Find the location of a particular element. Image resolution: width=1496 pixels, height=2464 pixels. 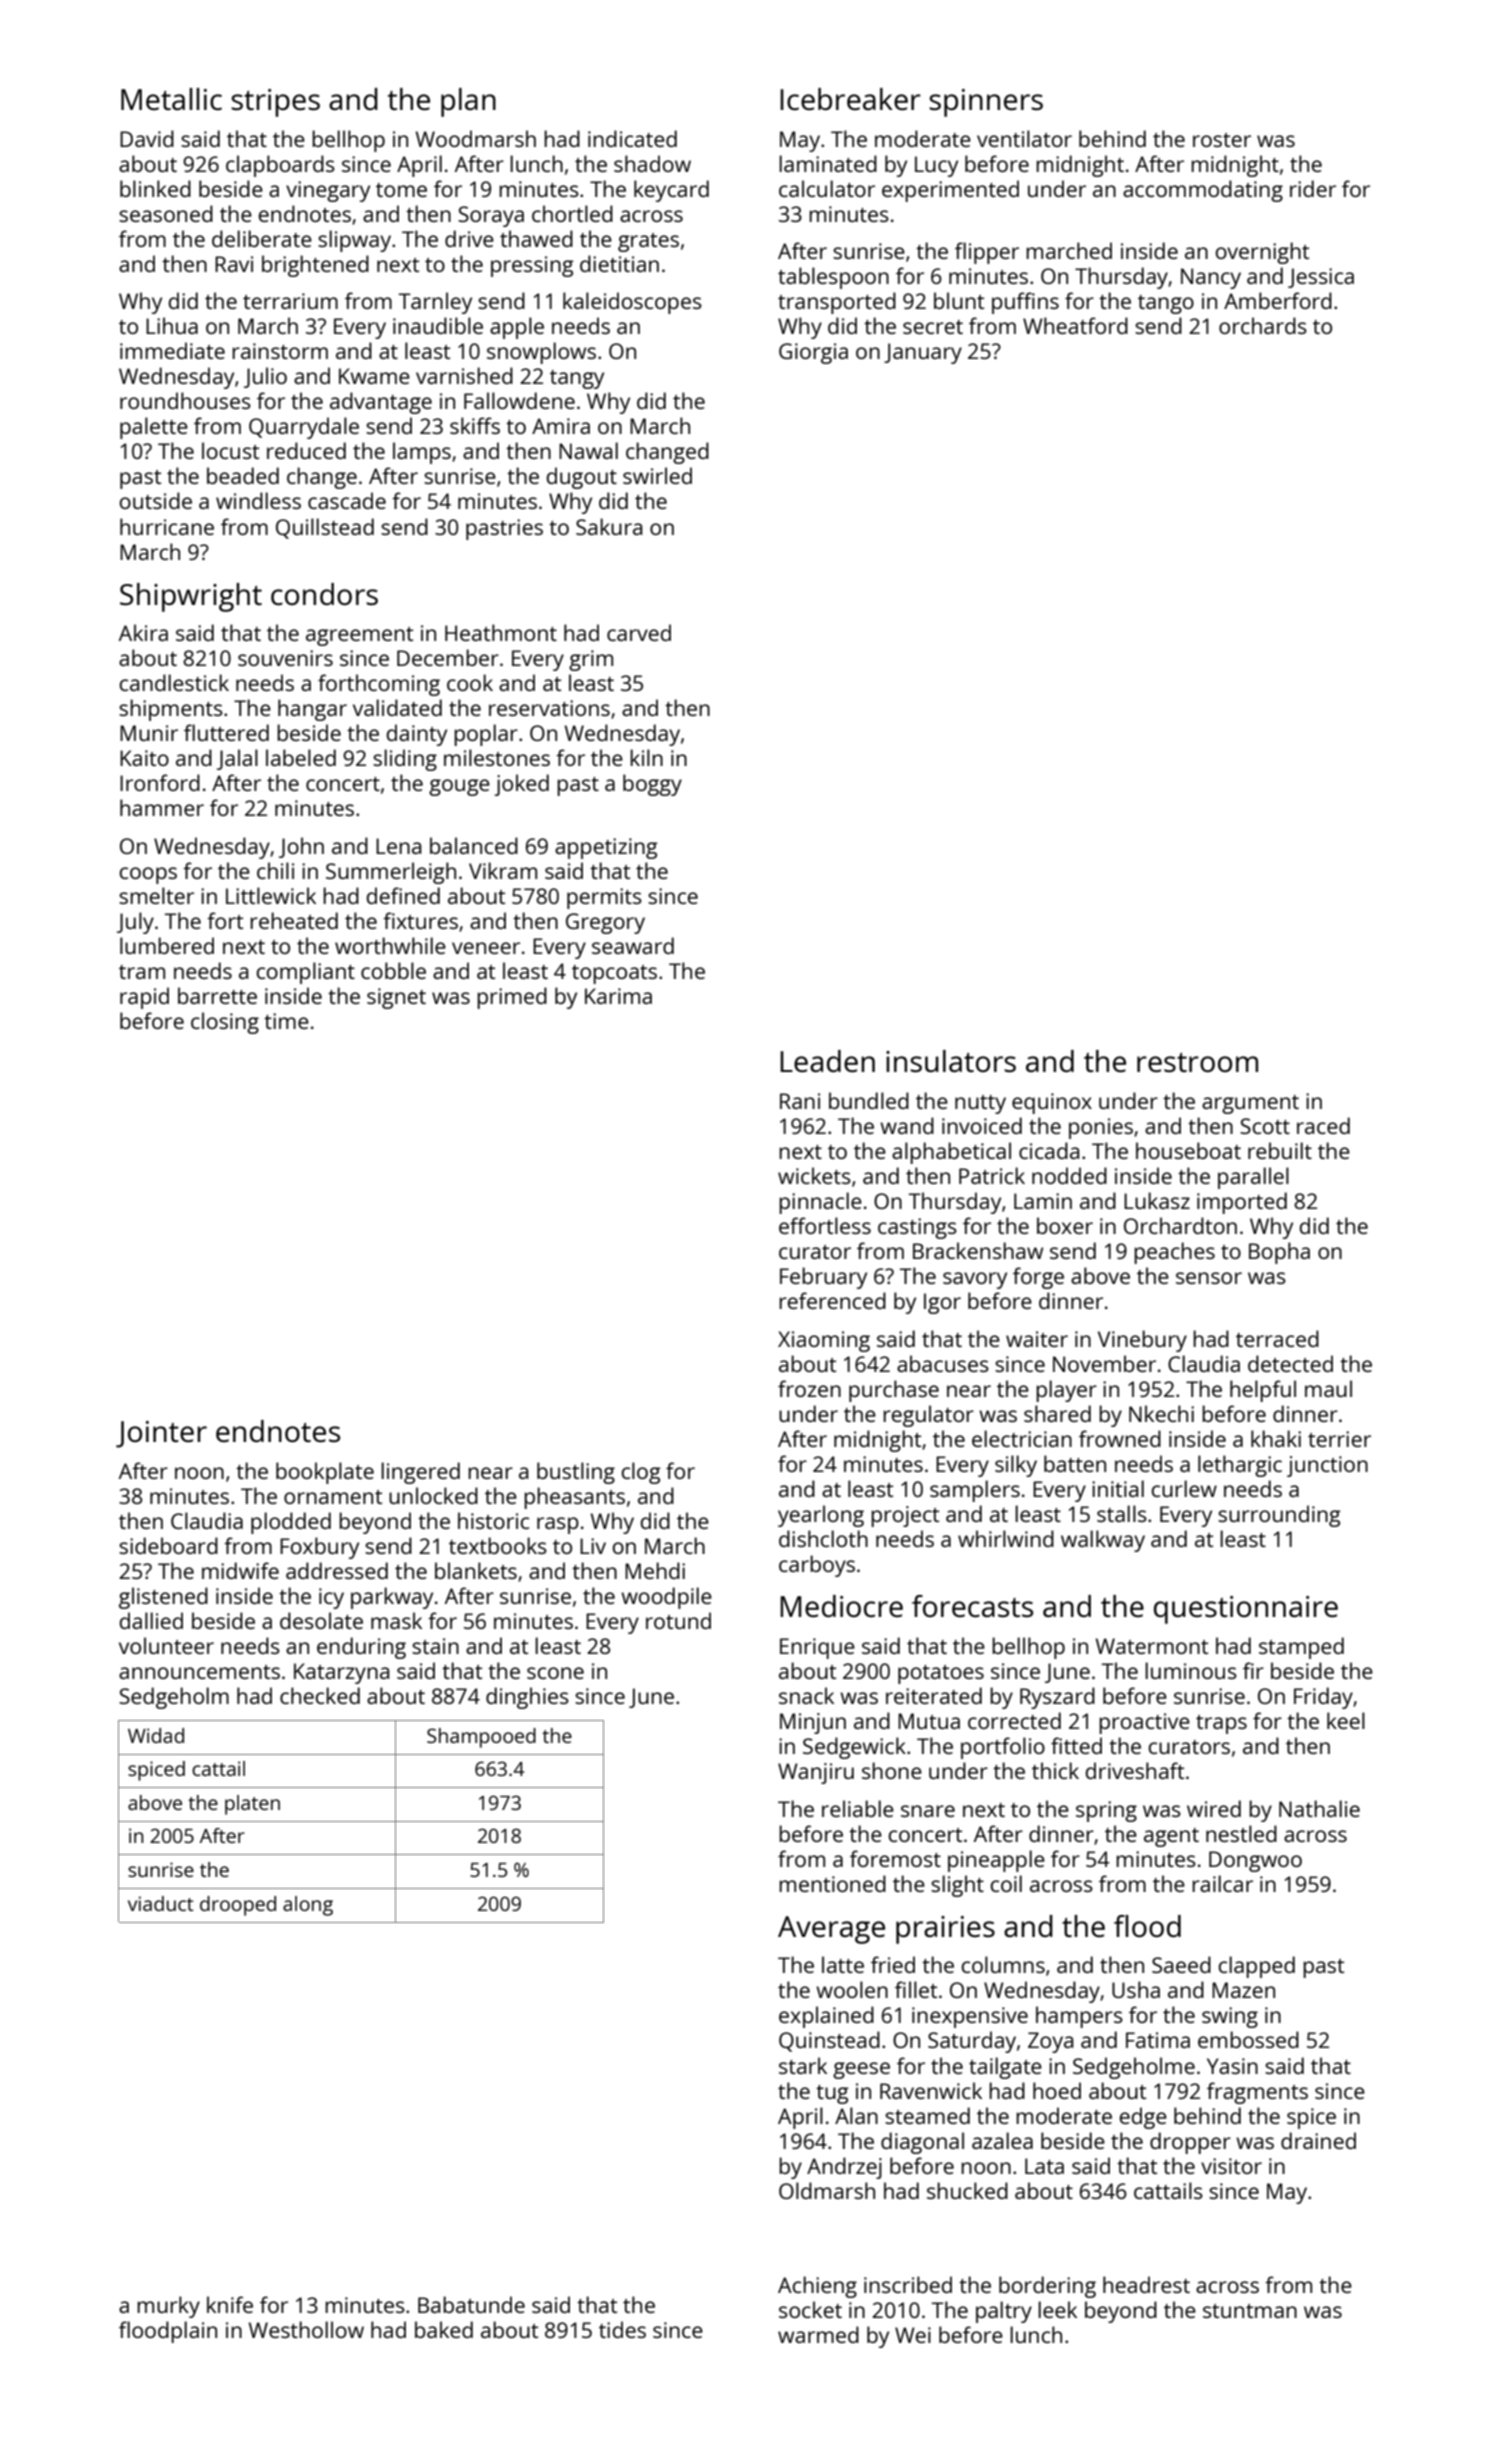

Wei is located at coordinates (913, 2335).
